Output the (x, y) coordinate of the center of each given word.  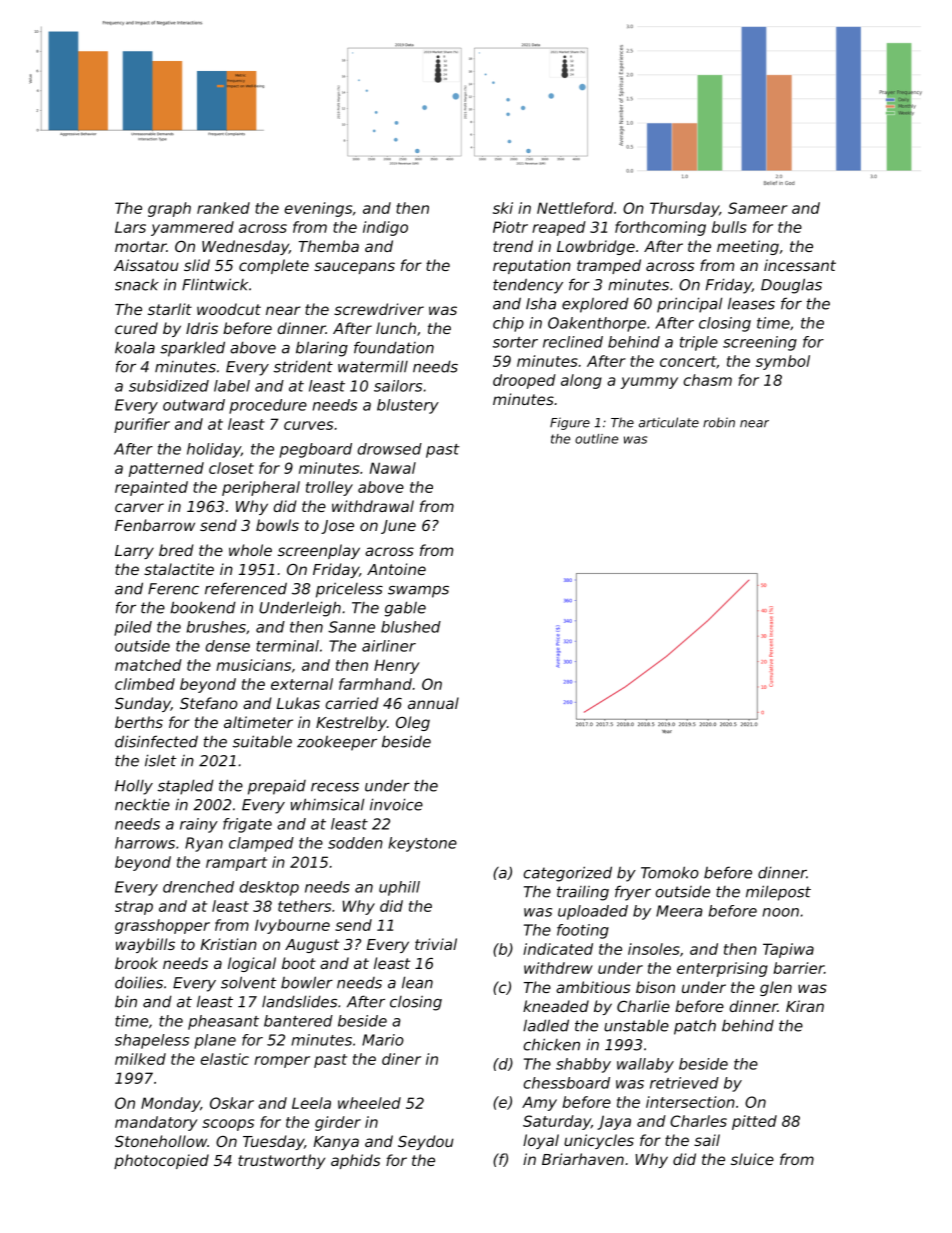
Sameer (758, 208)
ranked (223, 208)
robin (719, 422)
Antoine (396, 569)
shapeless (152, 1041)
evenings (318, 209)
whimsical (327, 804)
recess (335, 787)
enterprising (722, 969)
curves (308, 425)
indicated (558, 949)
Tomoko (670, 872)
